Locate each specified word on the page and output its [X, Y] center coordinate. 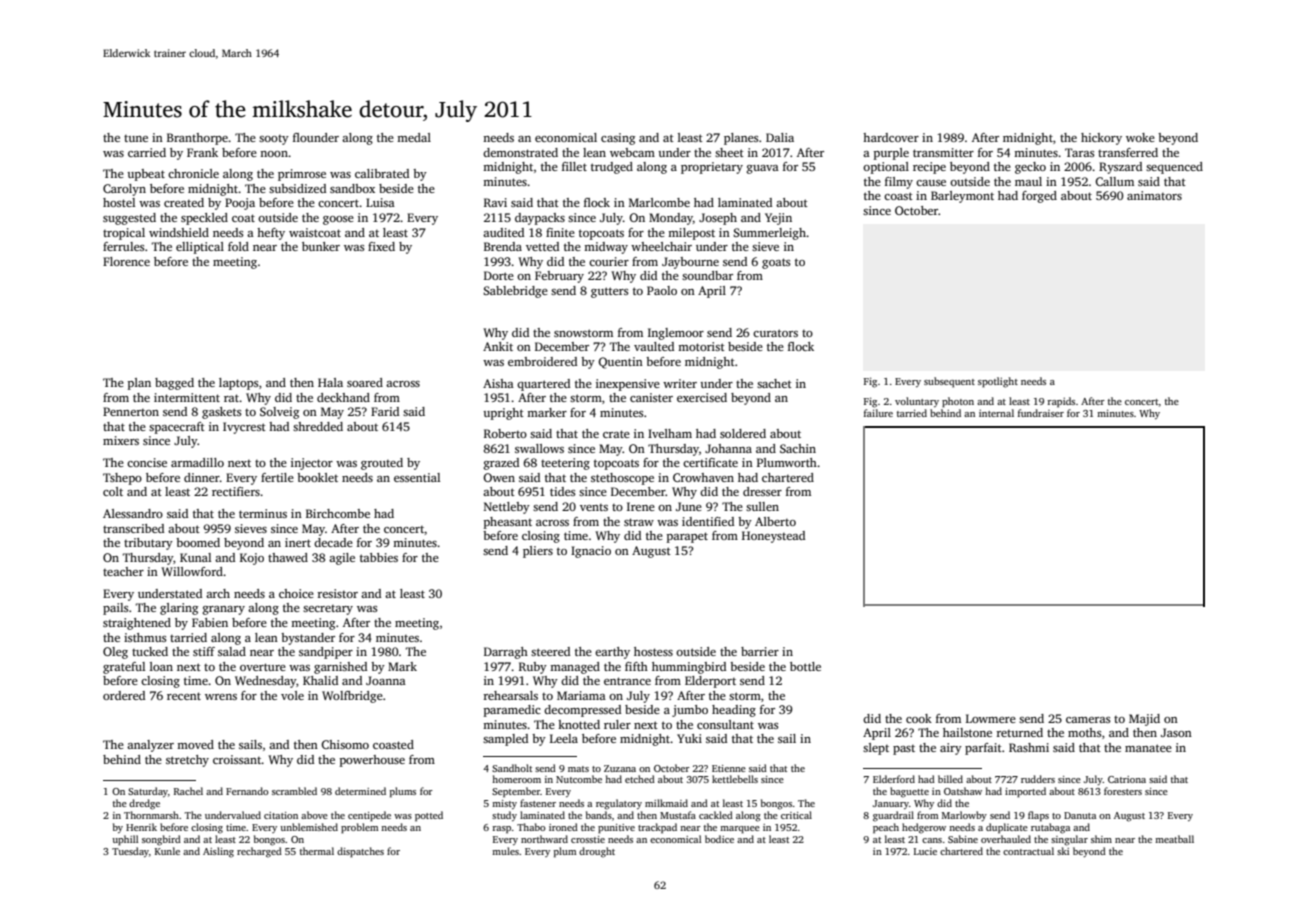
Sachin [798, 448]
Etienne [729, 768]
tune [136, 138]
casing [618, 139]
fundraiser [1041, 413]
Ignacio [591, 552]
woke [1140, 137]
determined [360, 791]
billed [950, 779]
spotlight [998, 382]
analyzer [150, 746]
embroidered [542, 361]
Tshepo [122, 479]
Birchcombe [338, 513]
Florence [126, 261]
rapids [1061, 402]
